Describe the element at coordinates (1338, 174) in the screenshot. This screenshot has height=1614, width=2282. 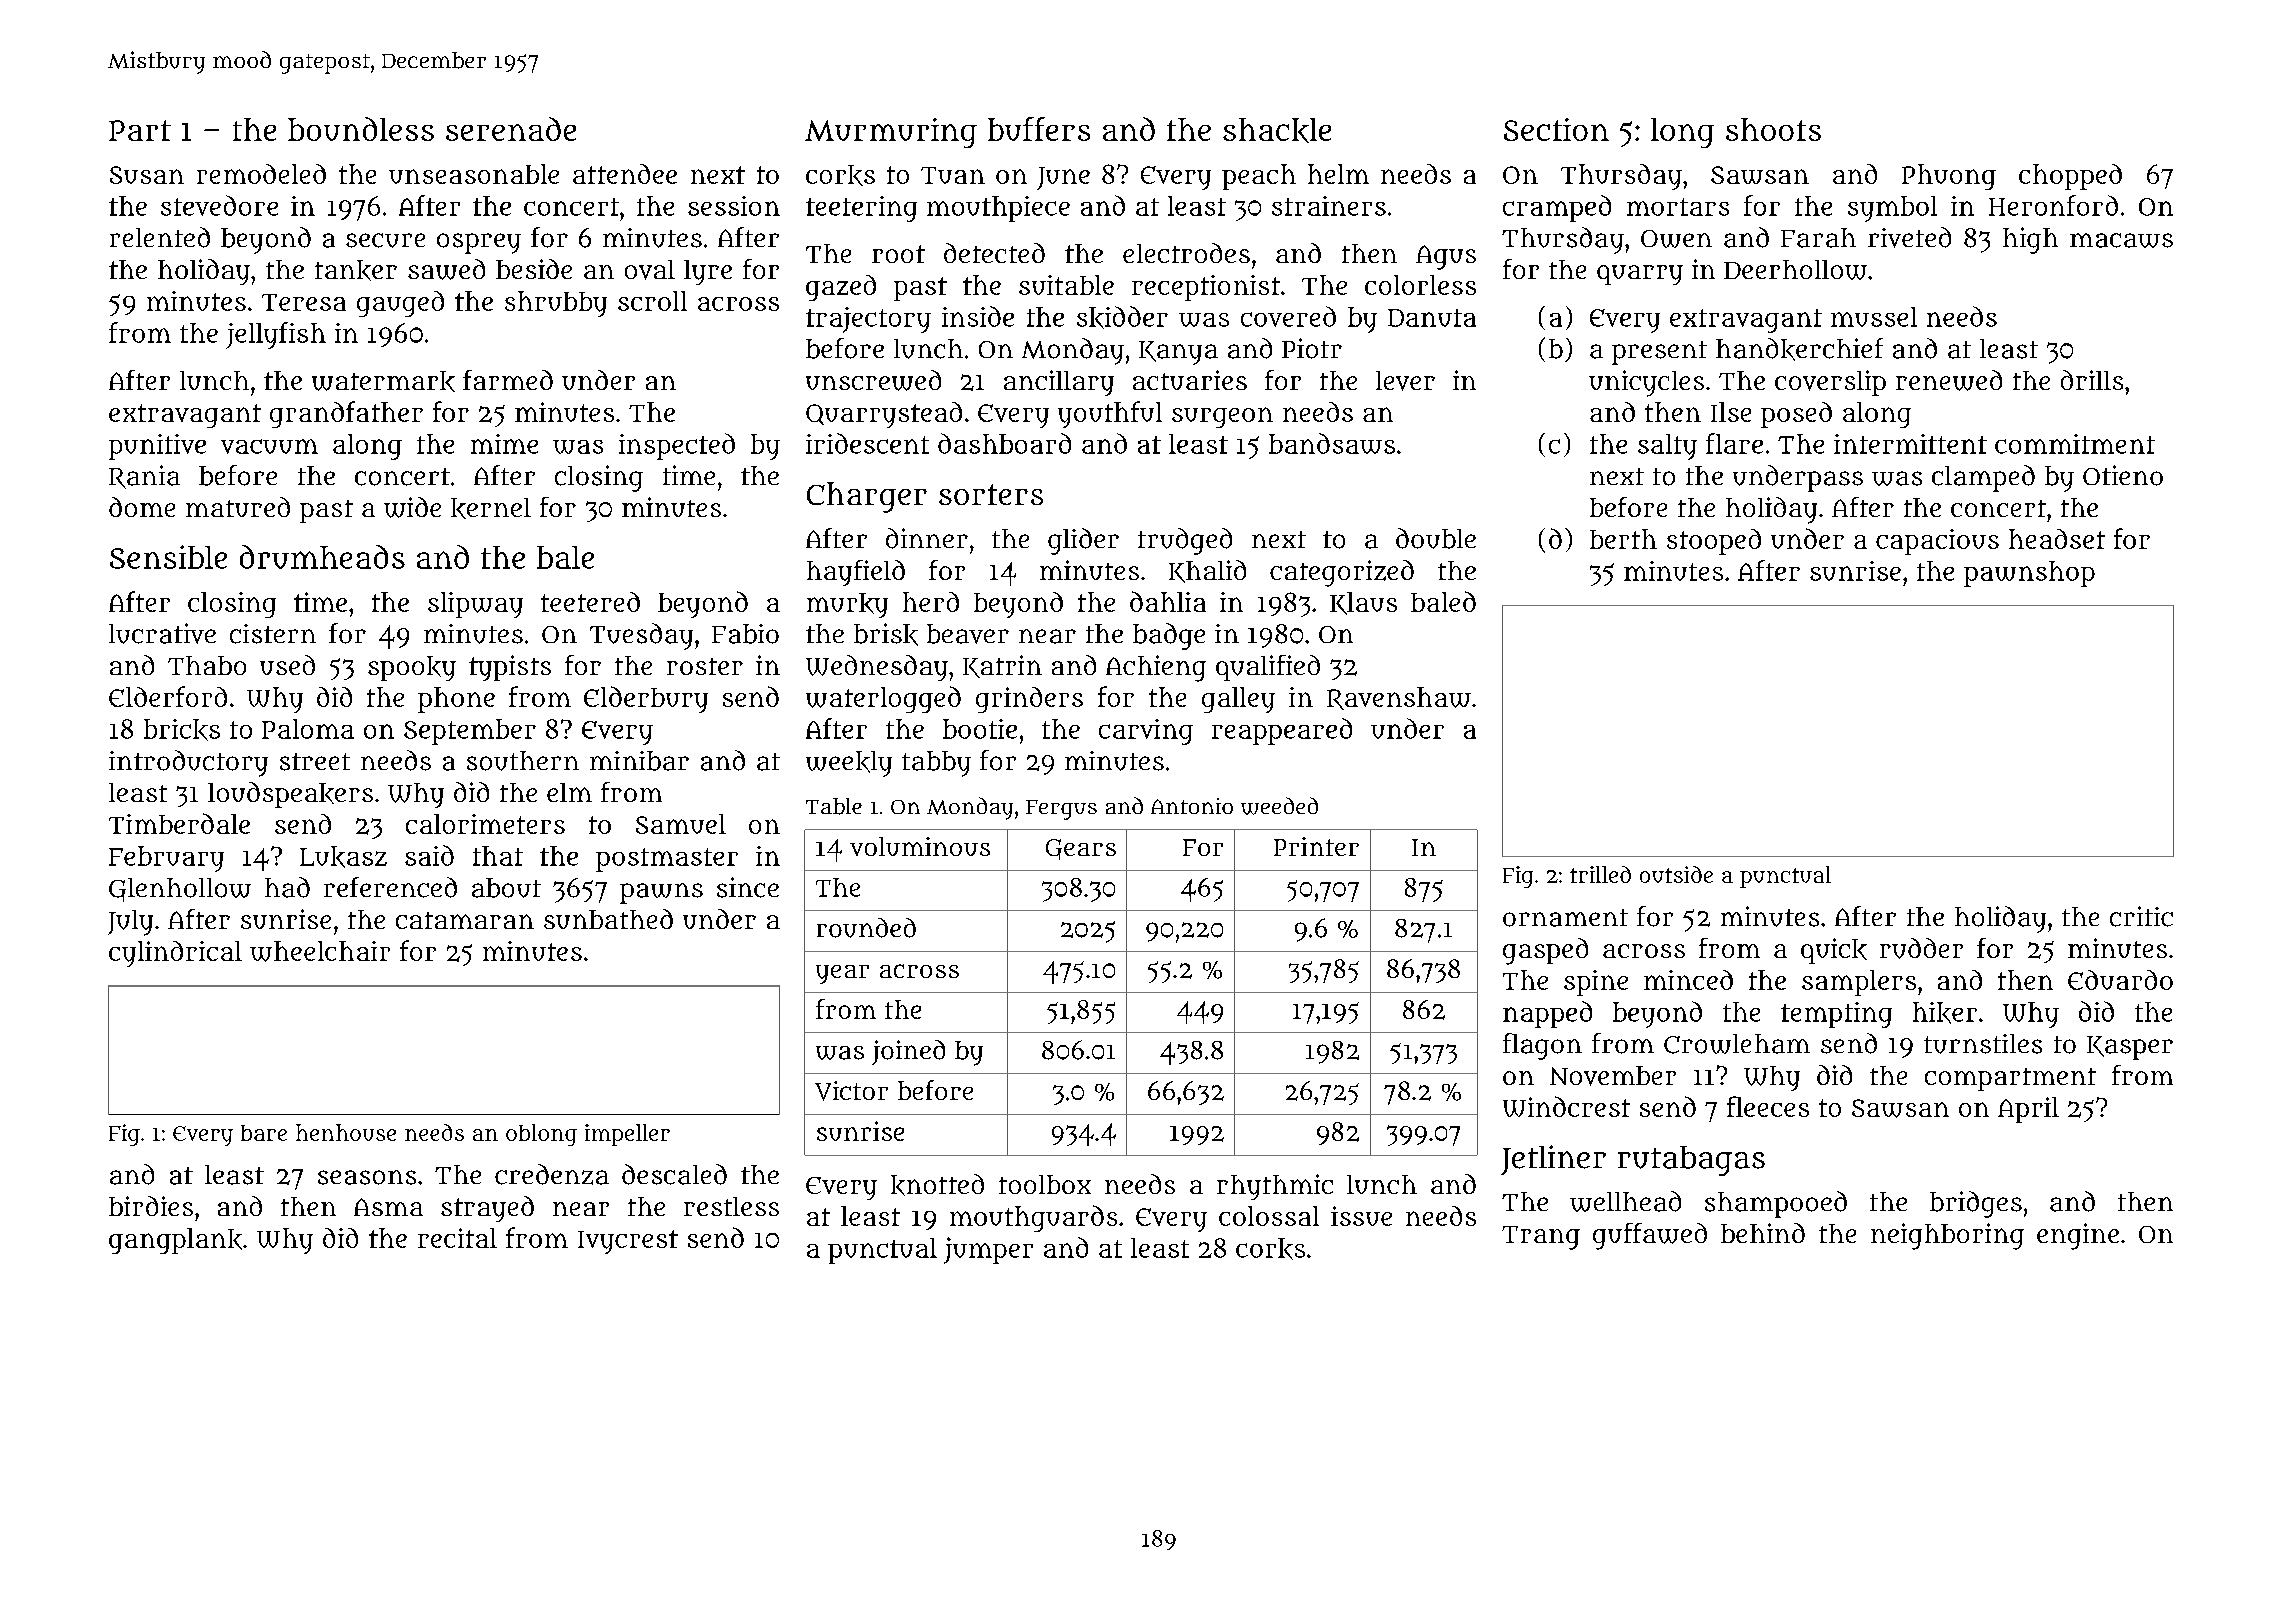
I see `helm` at that location.
